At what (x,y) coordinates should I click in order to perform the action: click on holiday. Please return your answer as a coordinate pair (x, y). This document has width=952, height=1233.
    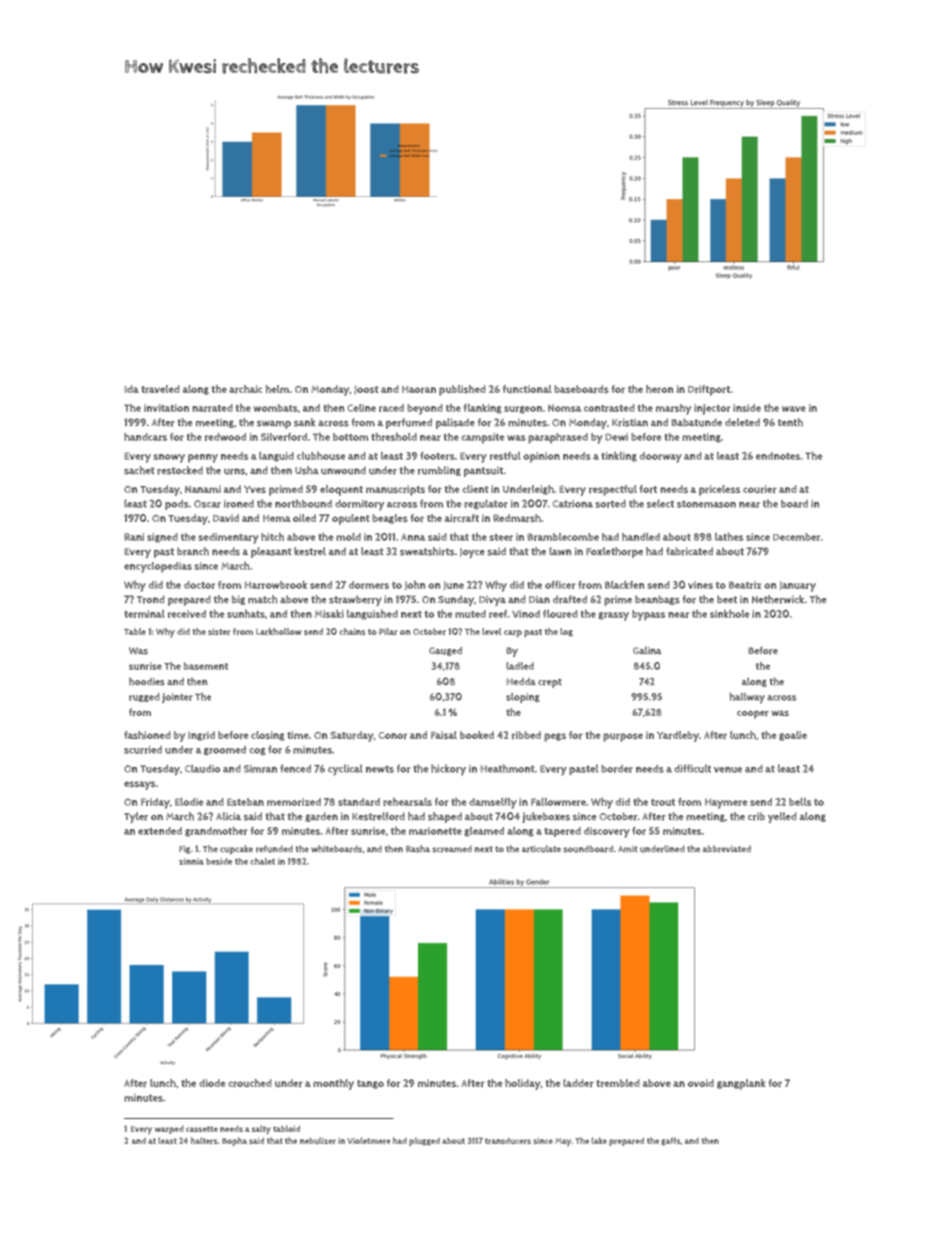
    Looking at the image, I should click on (523, 1084).
